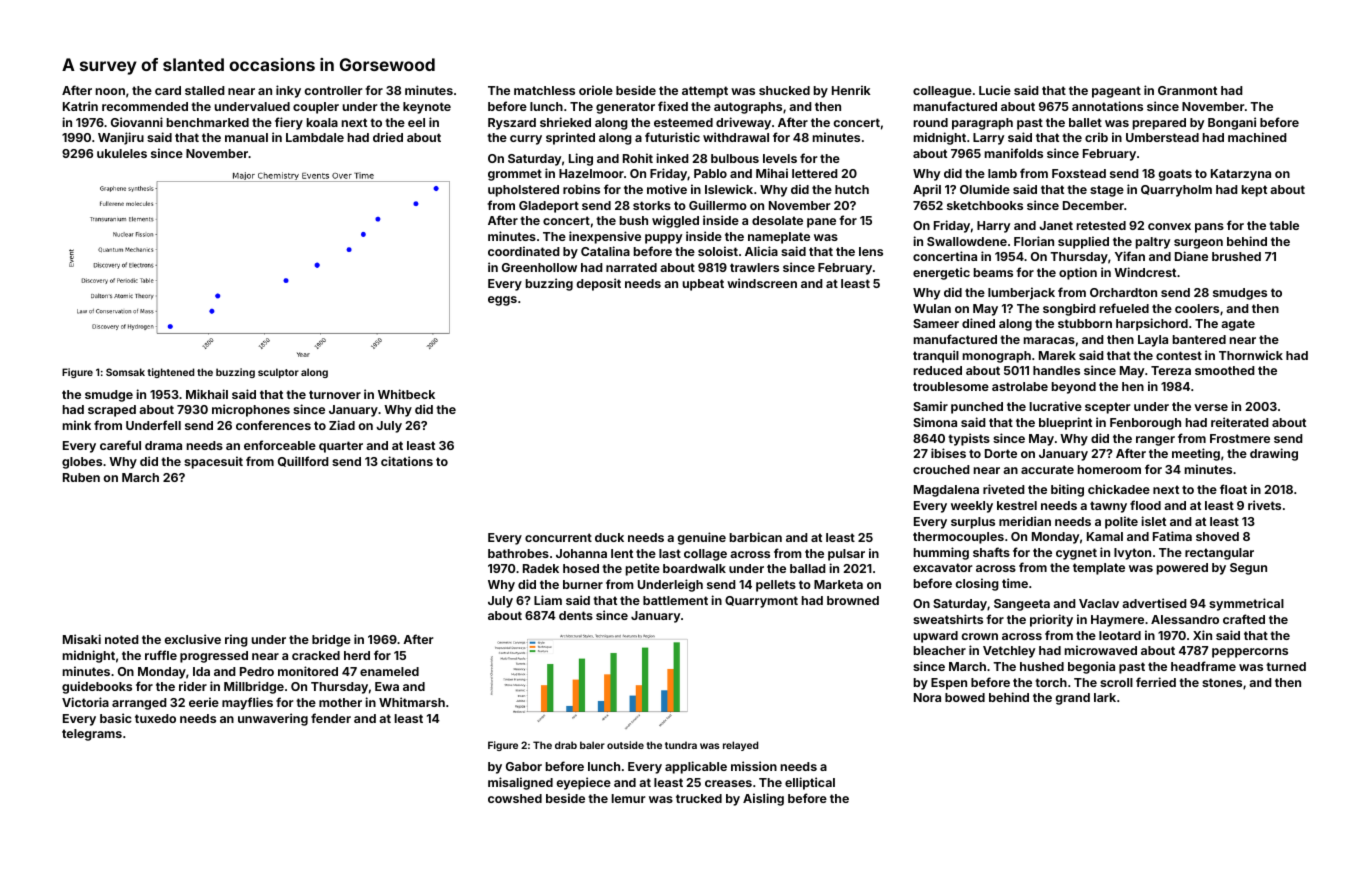 Image resolution: width=1372 pixels, height=887 pixels. I want to click on reduced, so click(938, 370).
